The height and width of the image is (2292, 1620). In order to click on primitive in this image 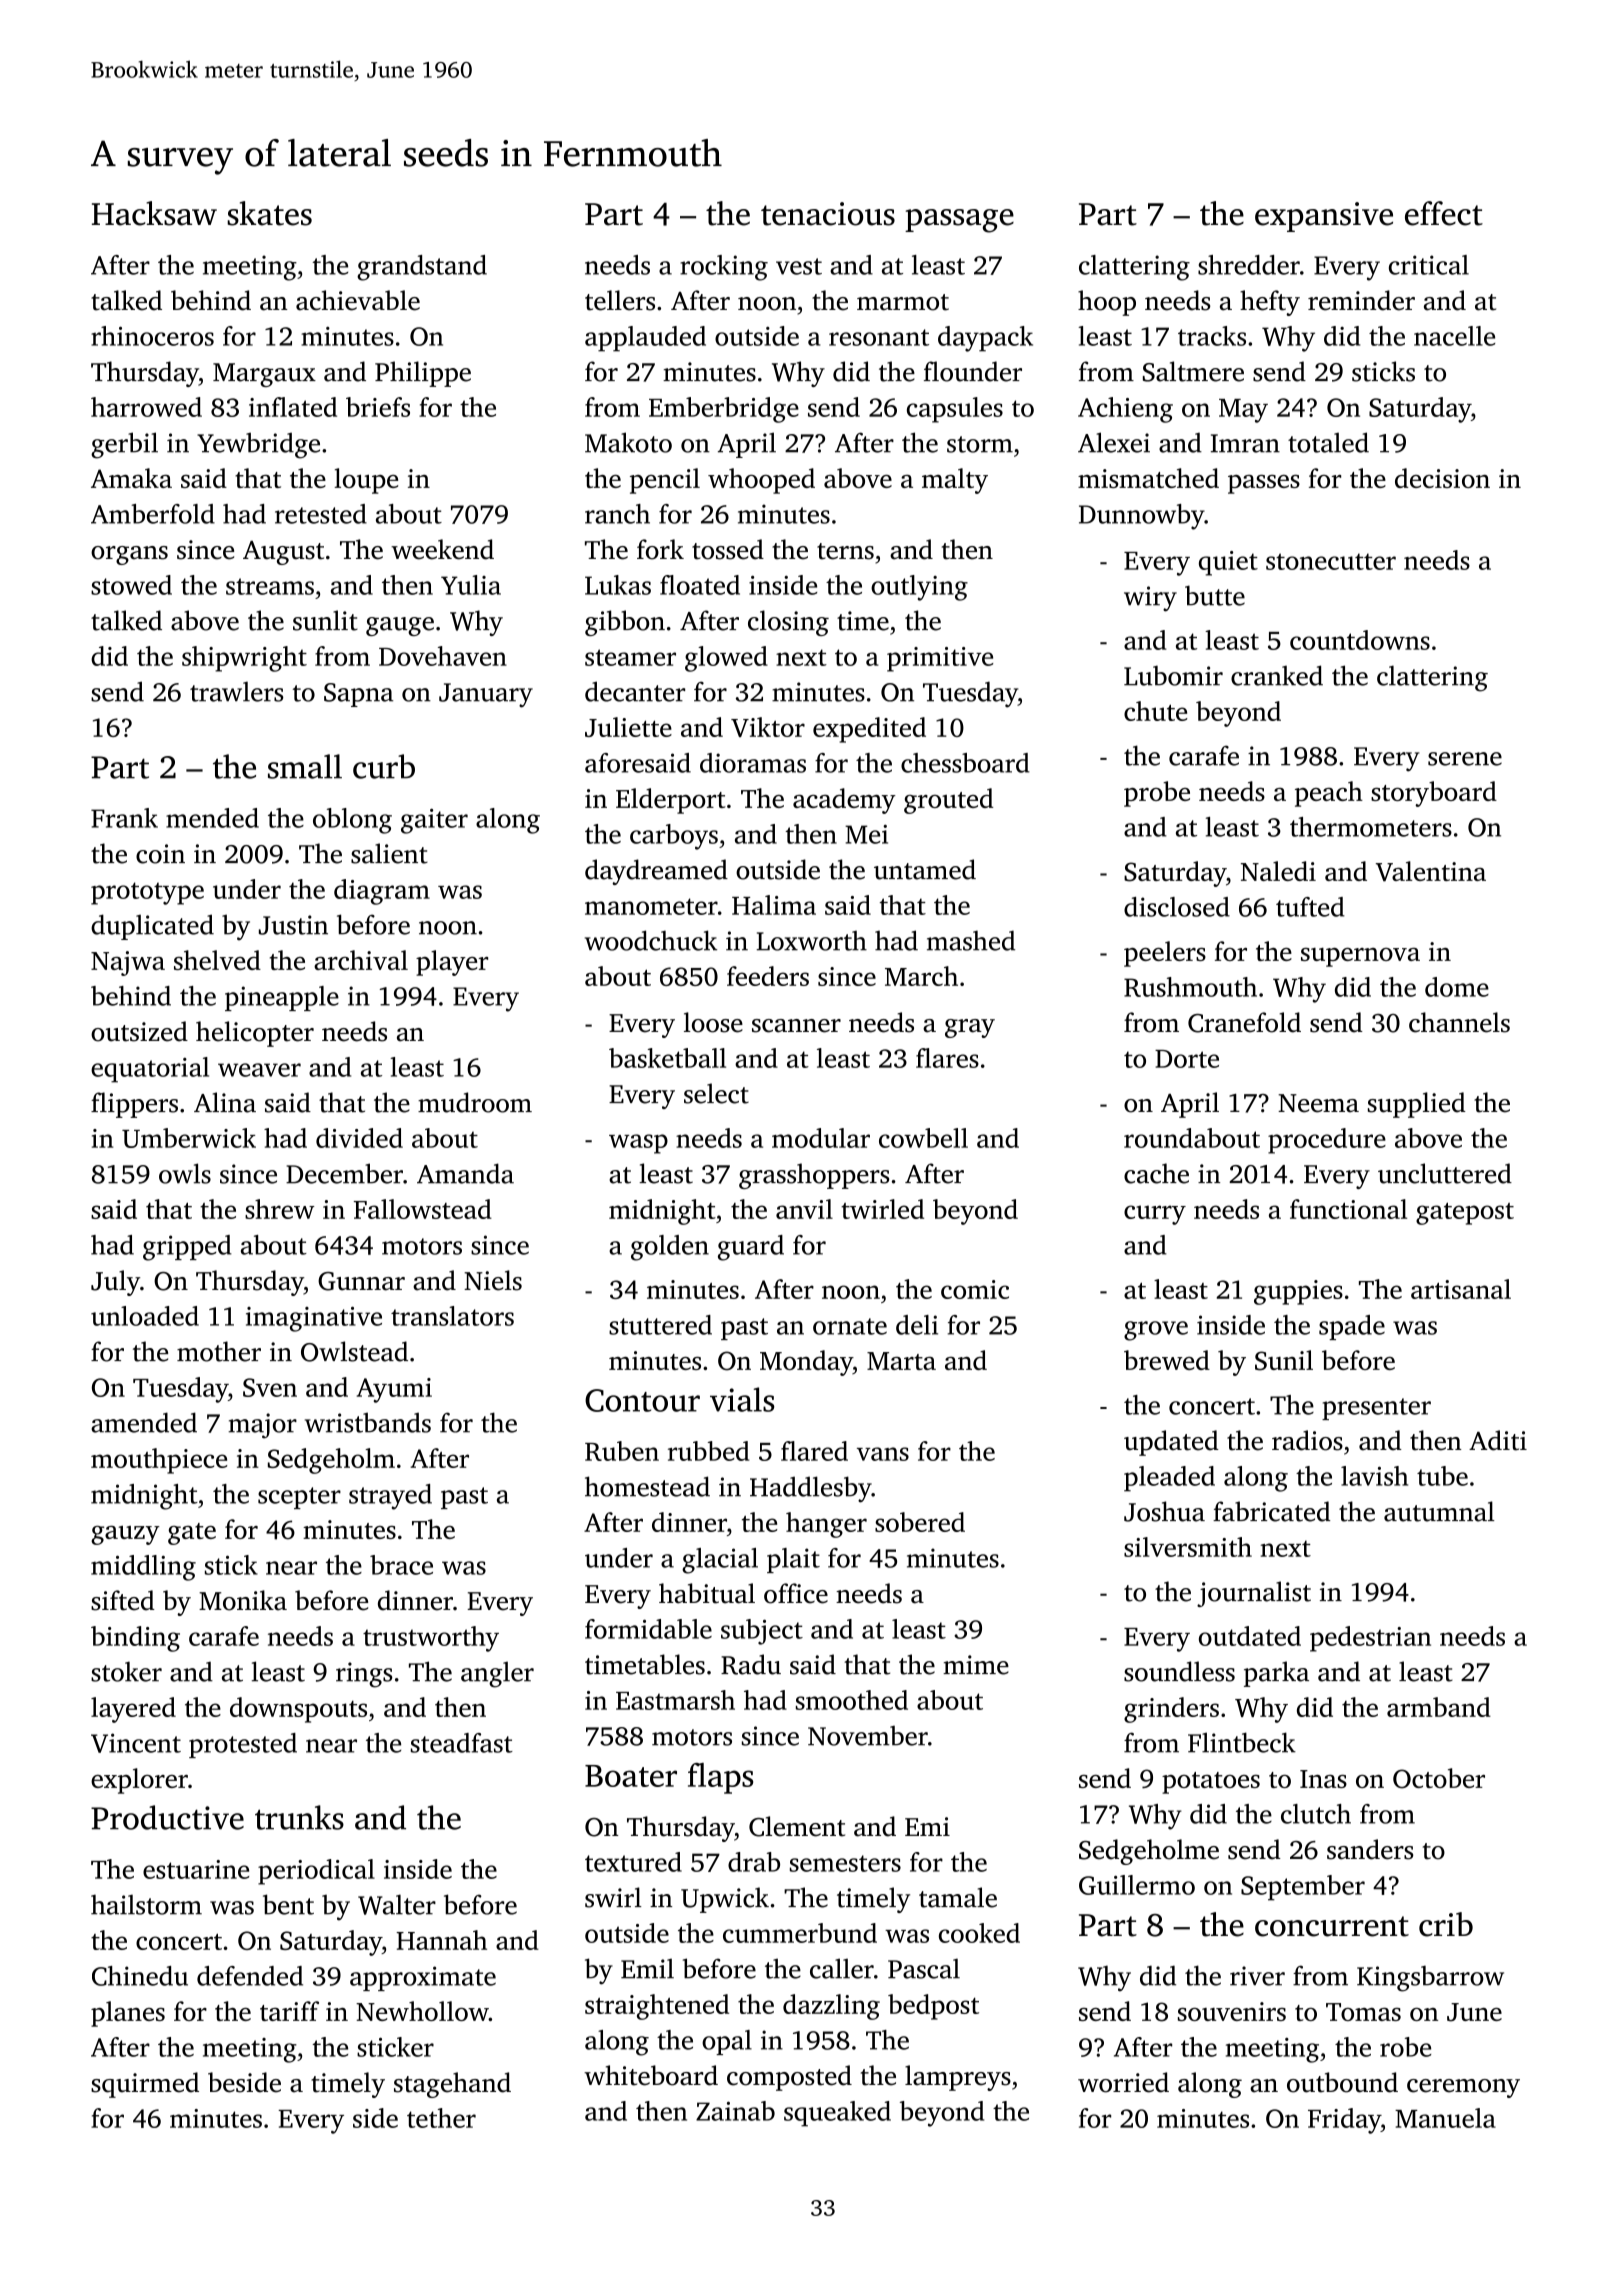, I will do `click(940, 659)`.
